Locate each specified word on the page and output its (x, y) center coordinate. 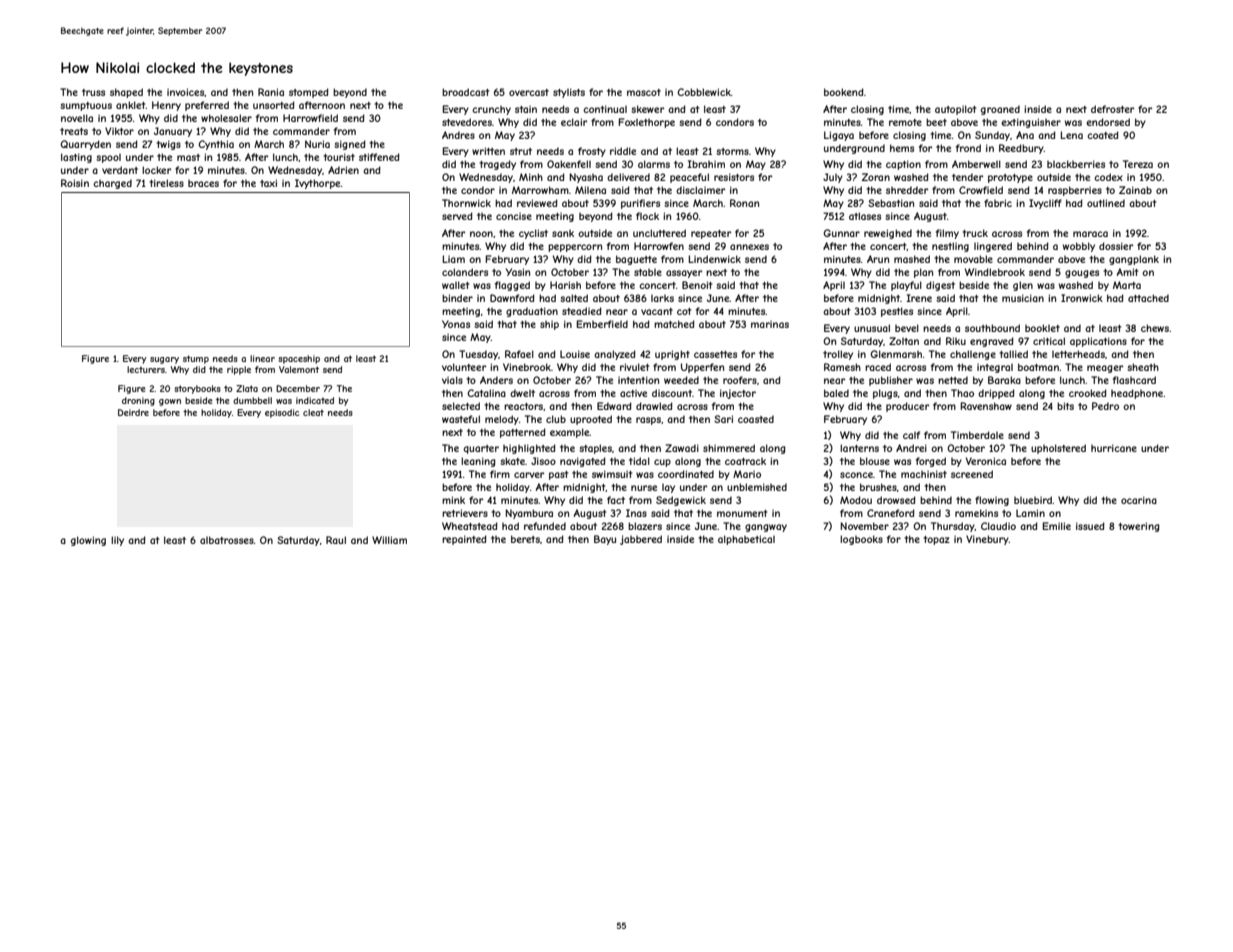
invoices (186, 92)
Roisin (75, 183)
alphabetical (746, 540)
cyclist (533, 234)
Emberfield (602, 324)
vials (452, 380)
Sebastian (891, 203)
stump (196, 359)
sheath (1143, 367)
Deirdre (133, 412)
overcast (529, 92)
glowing (88, 541)
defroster (1112, 109)
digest (940, 286)
